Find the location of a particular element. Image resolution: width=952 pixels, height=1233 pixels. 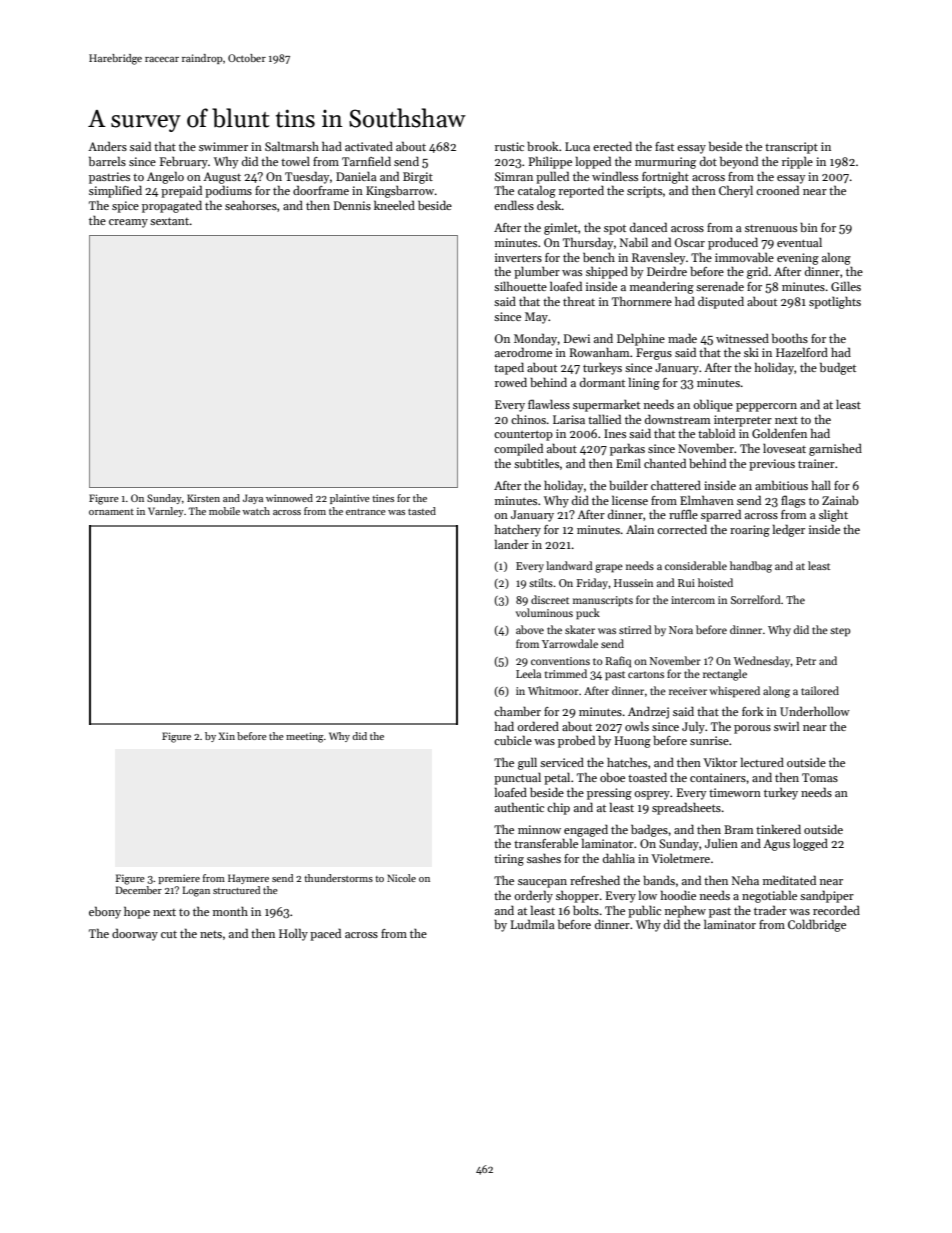

December is located at coordinates (139, 890).
